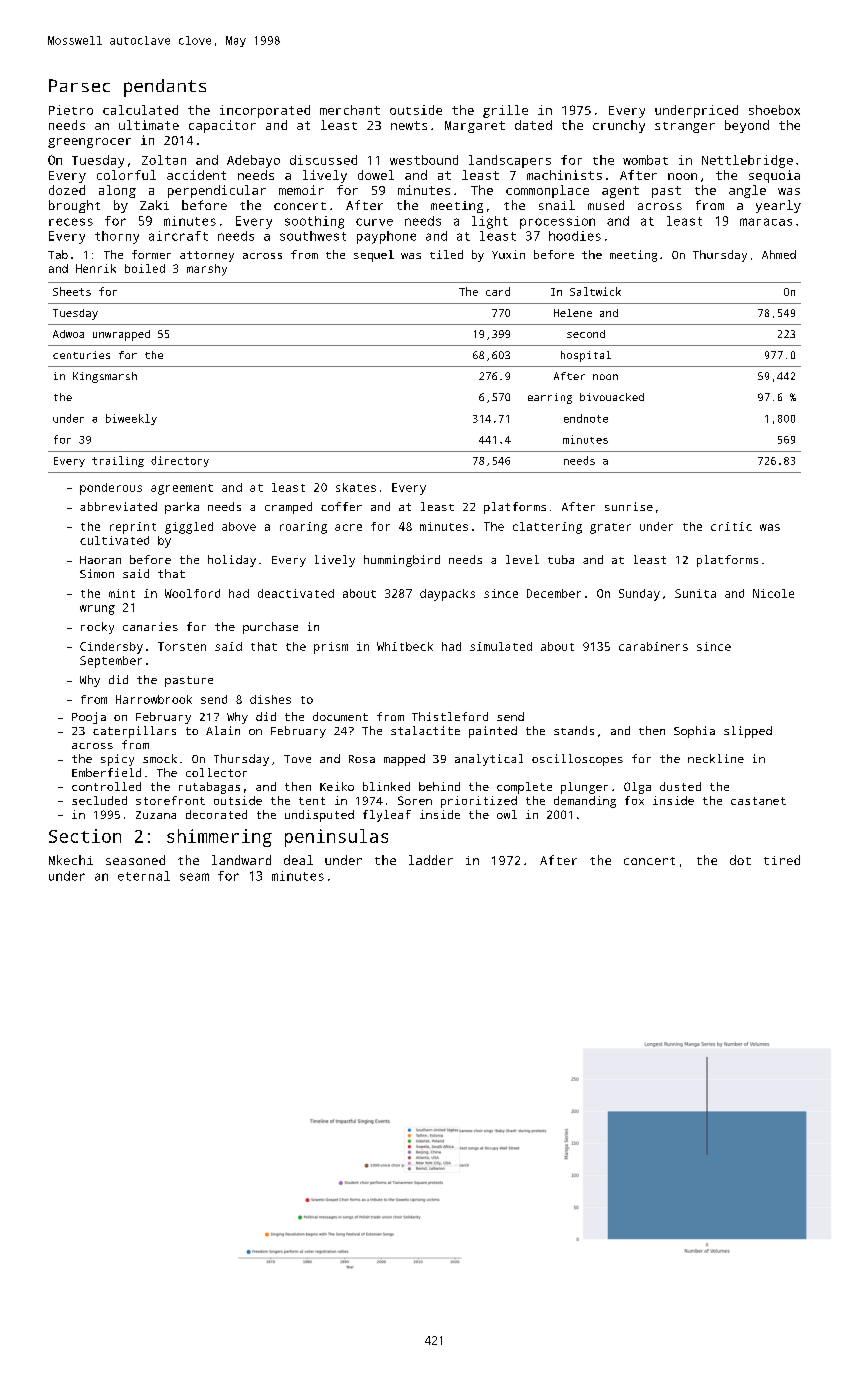 This image has height=1400, width=849. I want to click on shoebox, so click(774, 110).
